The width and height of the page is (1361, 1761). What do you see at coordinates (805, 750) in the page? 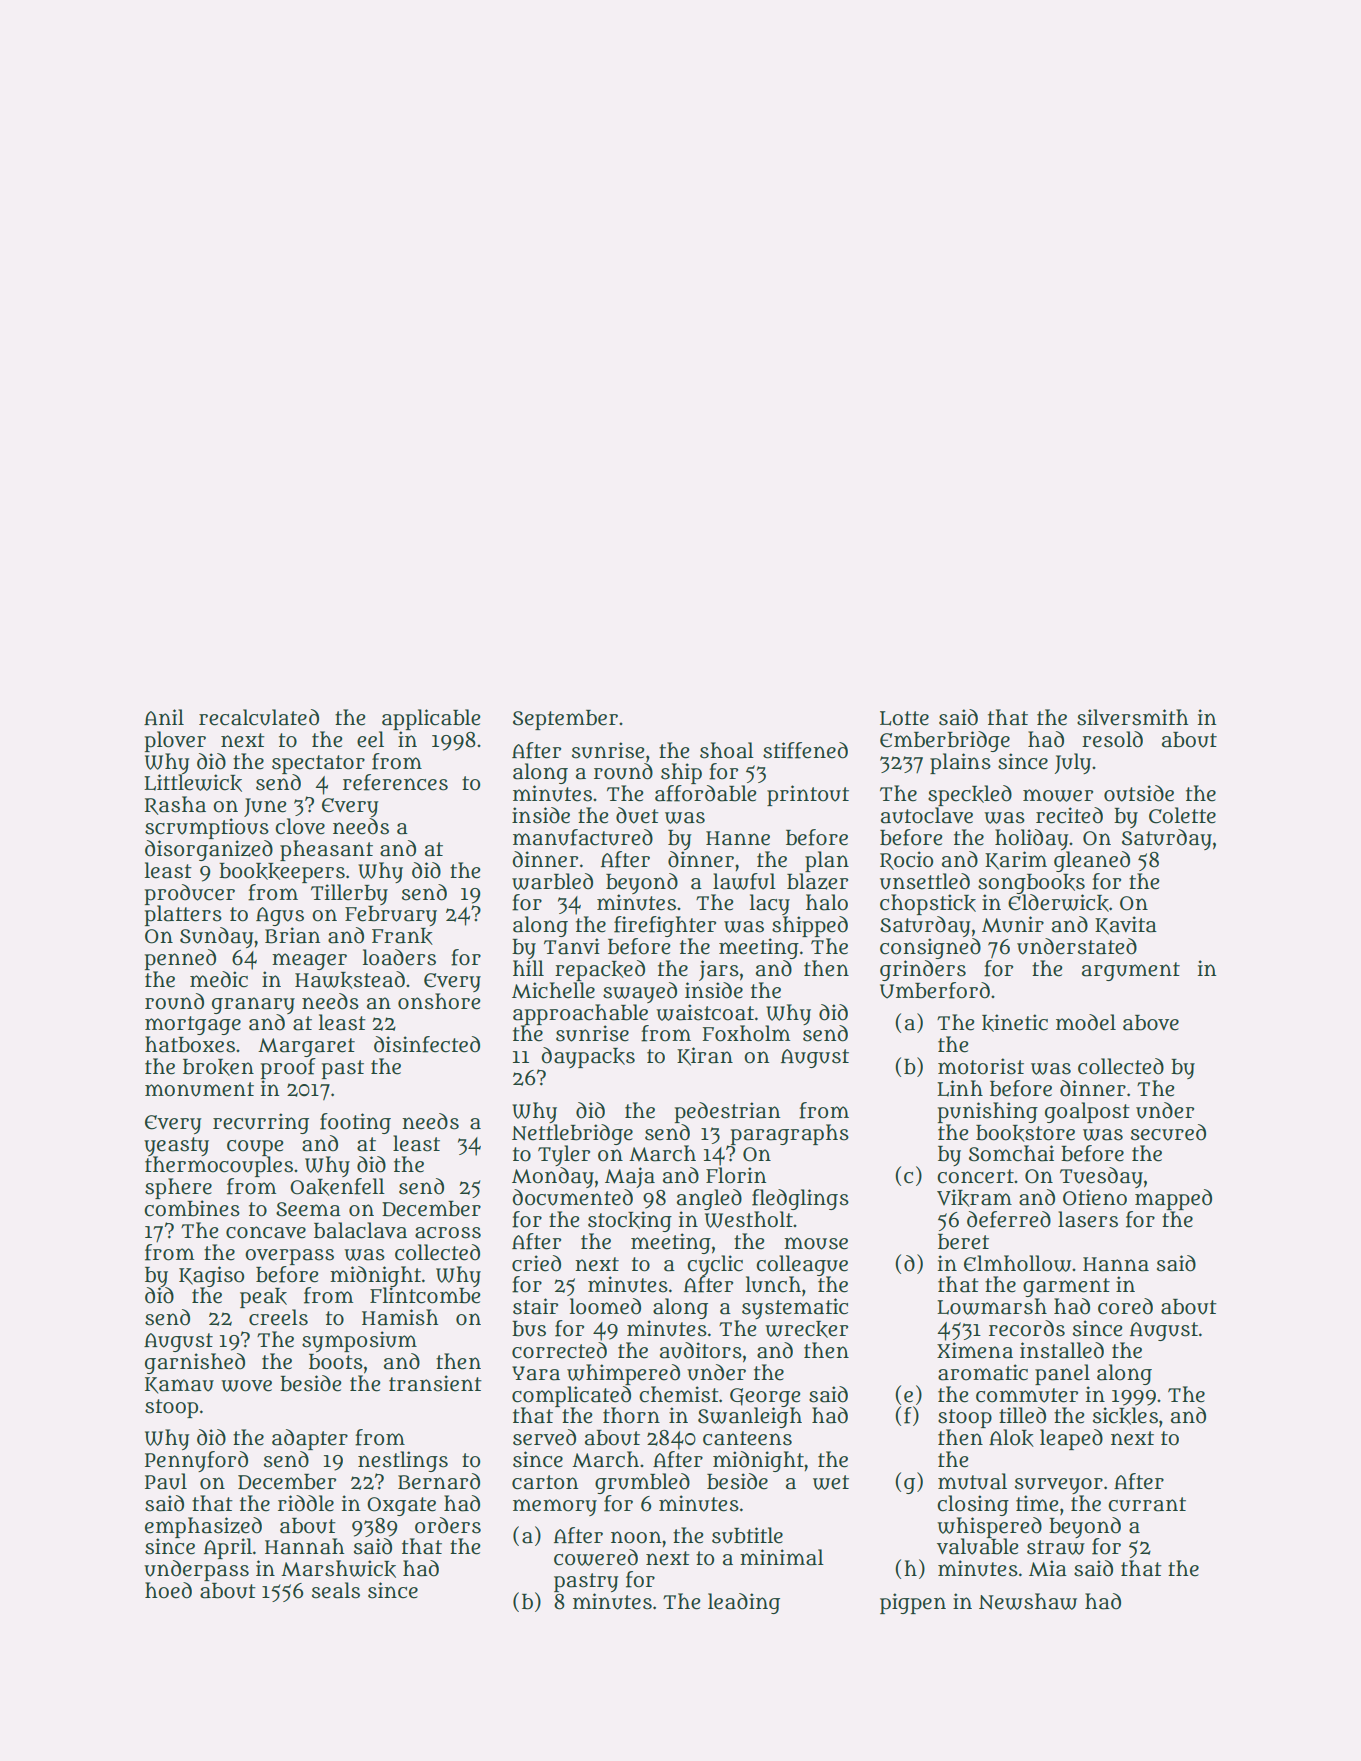
I see `stiffened` at bounding box center [805, 750].
